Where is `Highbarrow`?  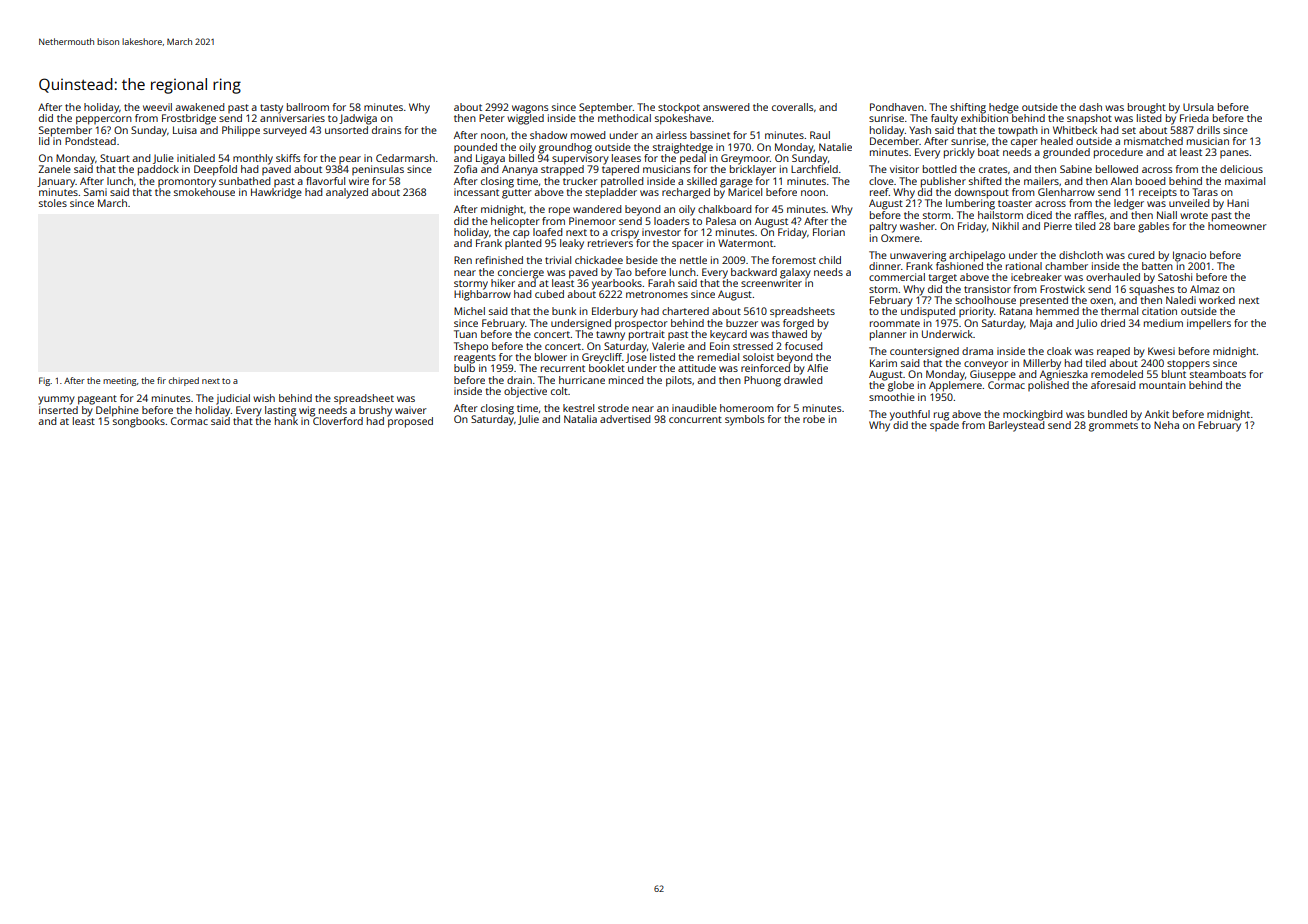 Highbarrow is located at coordinates (482, 295).
